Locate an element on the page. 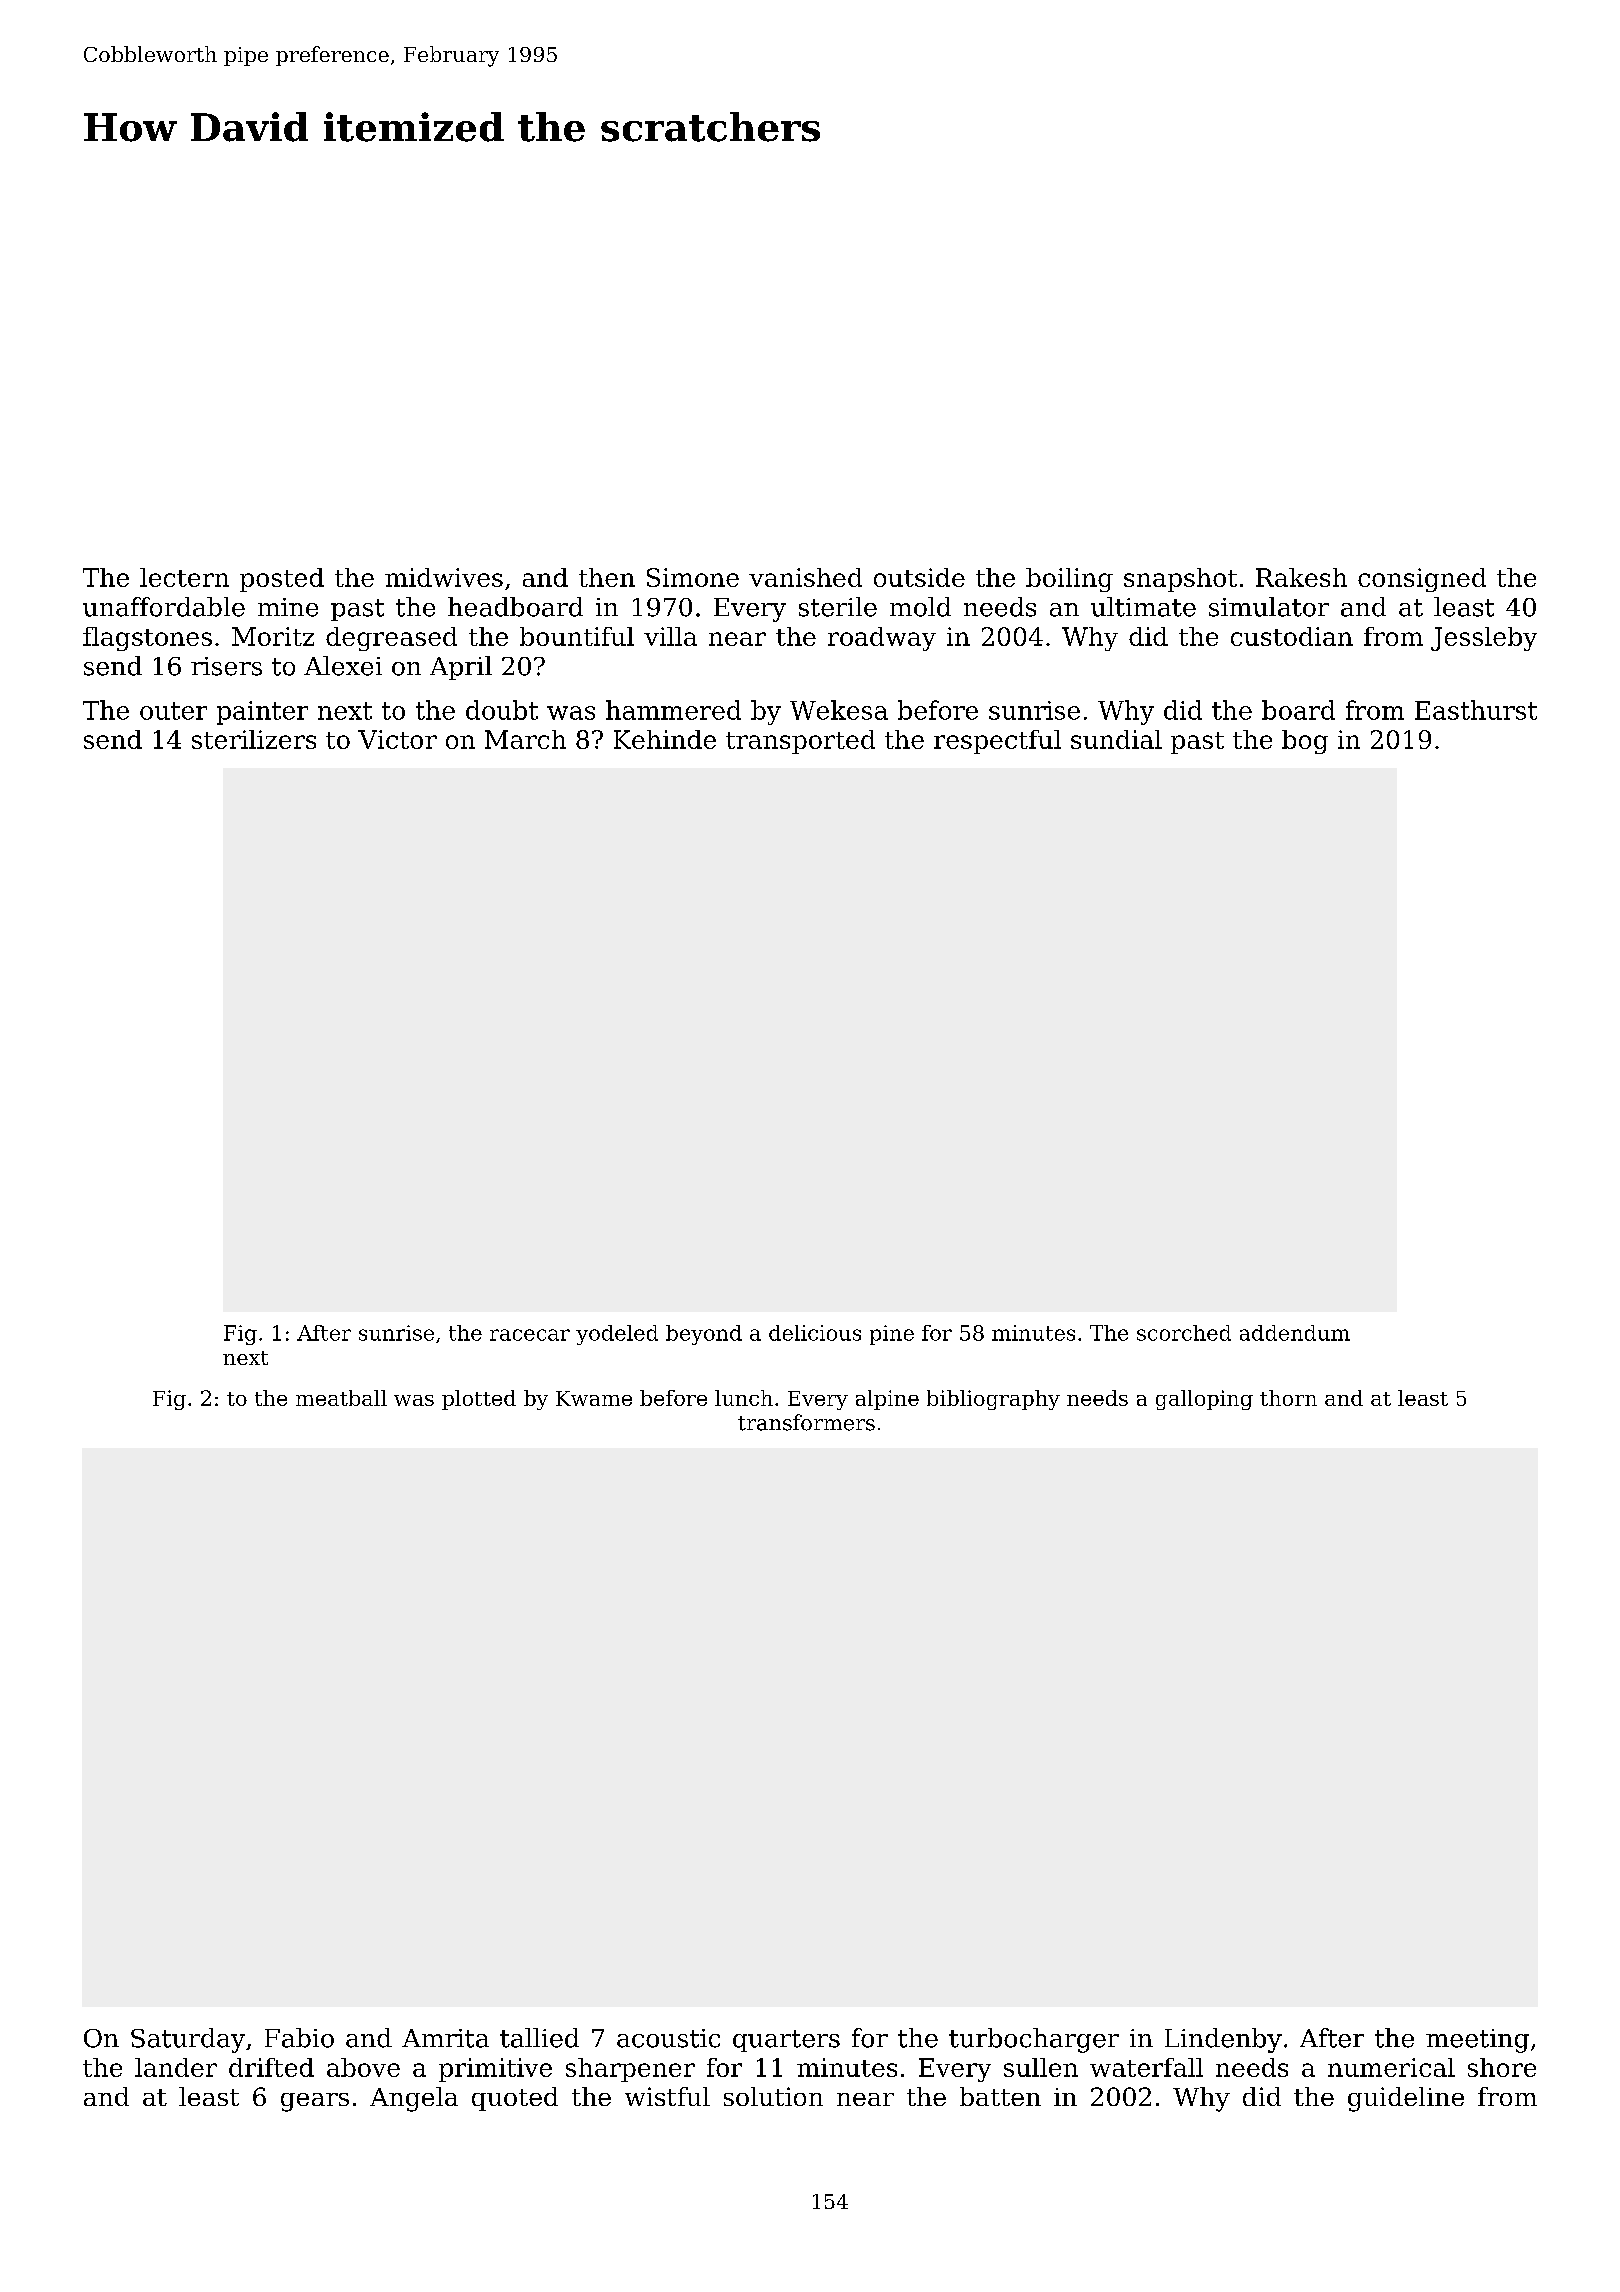 This page has width=1620, height=2292. meatball is located at coordinates (341, 1398).
